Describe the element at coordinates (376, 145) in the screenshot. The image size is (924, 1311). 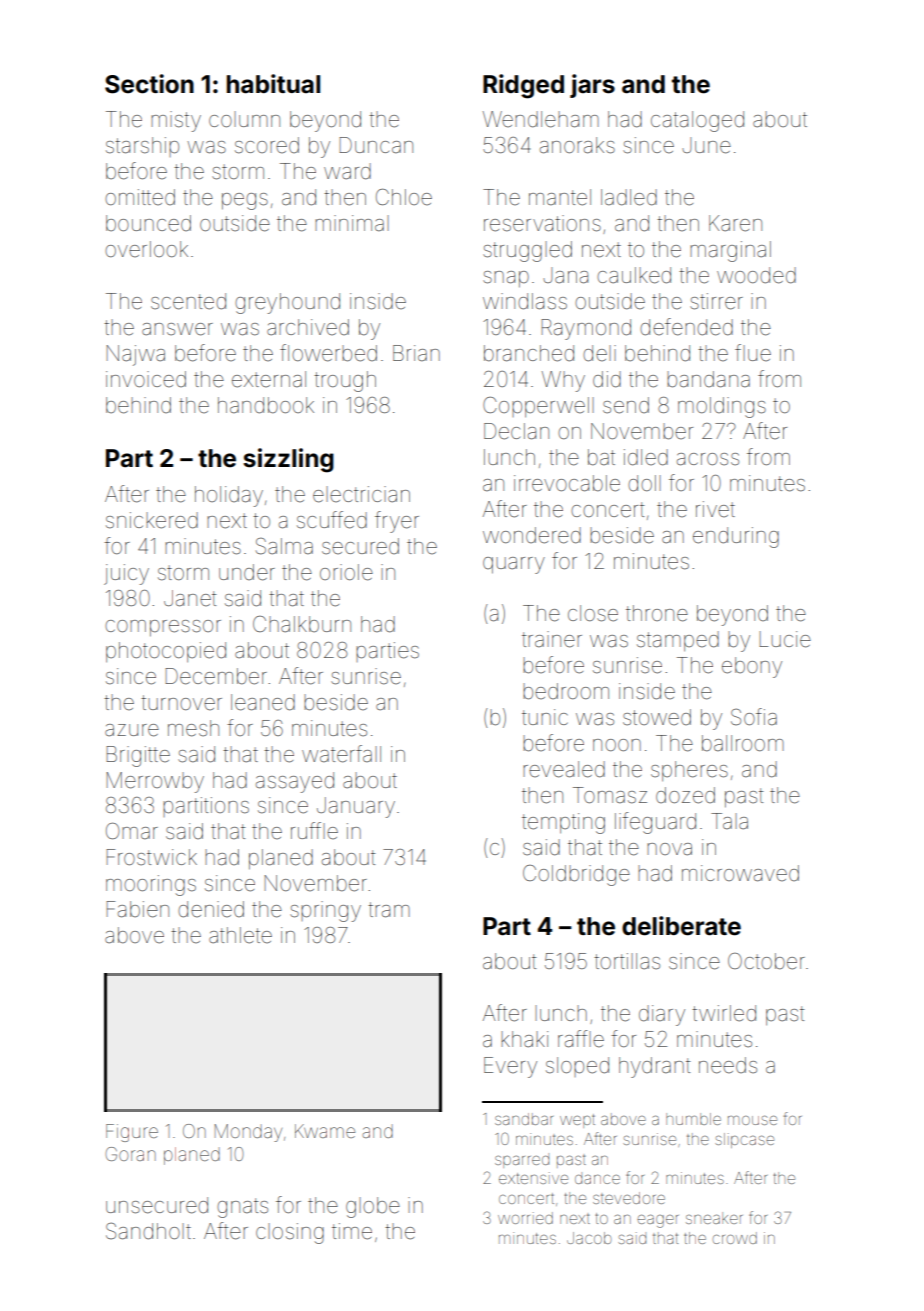
I see `Duncan` at that location.
